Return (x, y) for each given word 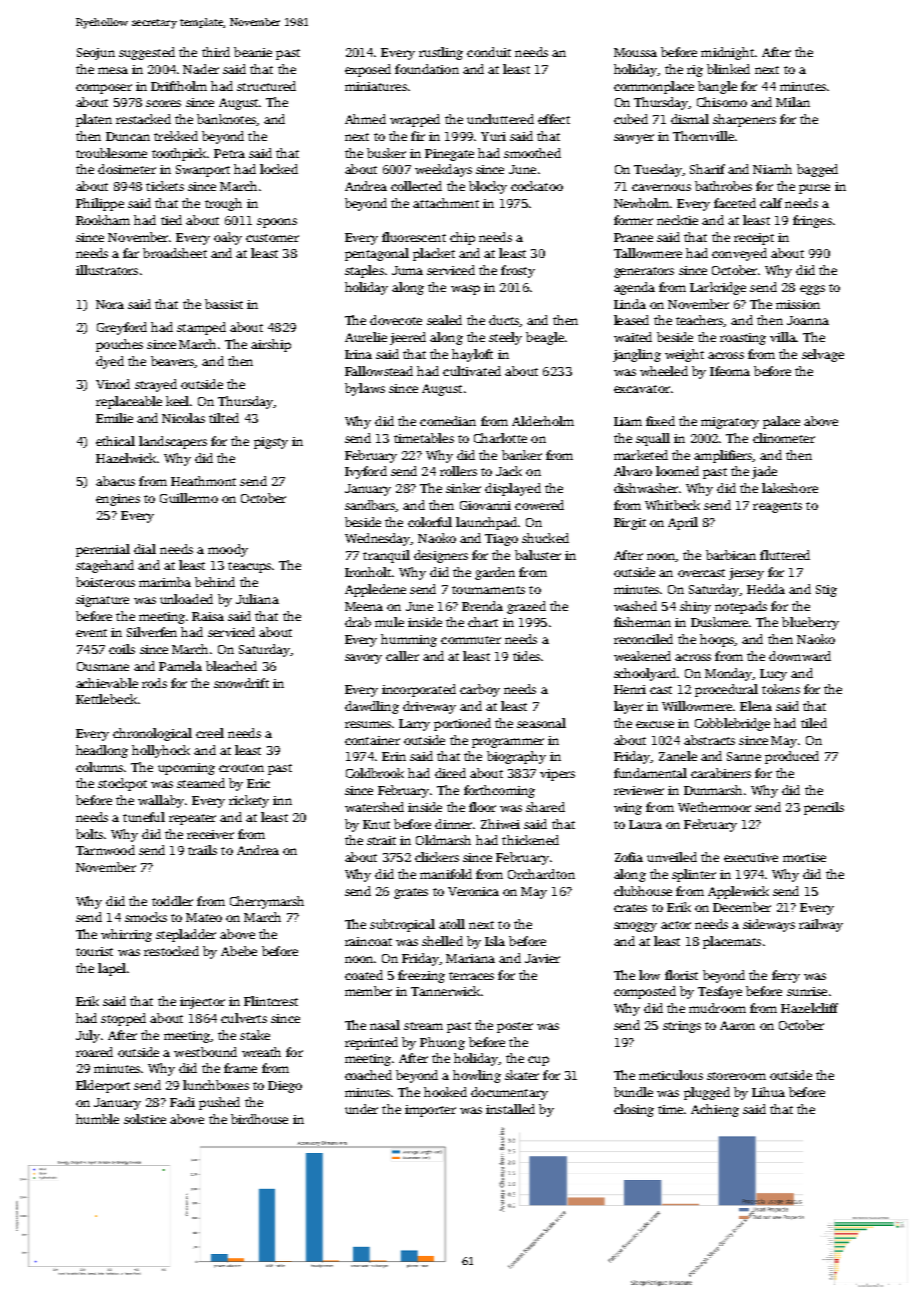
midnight (727, 53)
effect (554, 119)
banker (522, 455)
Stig (826, 591)
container (372, 740)
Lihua (768, 1092)
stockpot (122, 784)
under (361, 1109)
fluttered (785, 555)
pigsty (271, 443)
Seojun (96, 54)
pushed (219, 1103)
